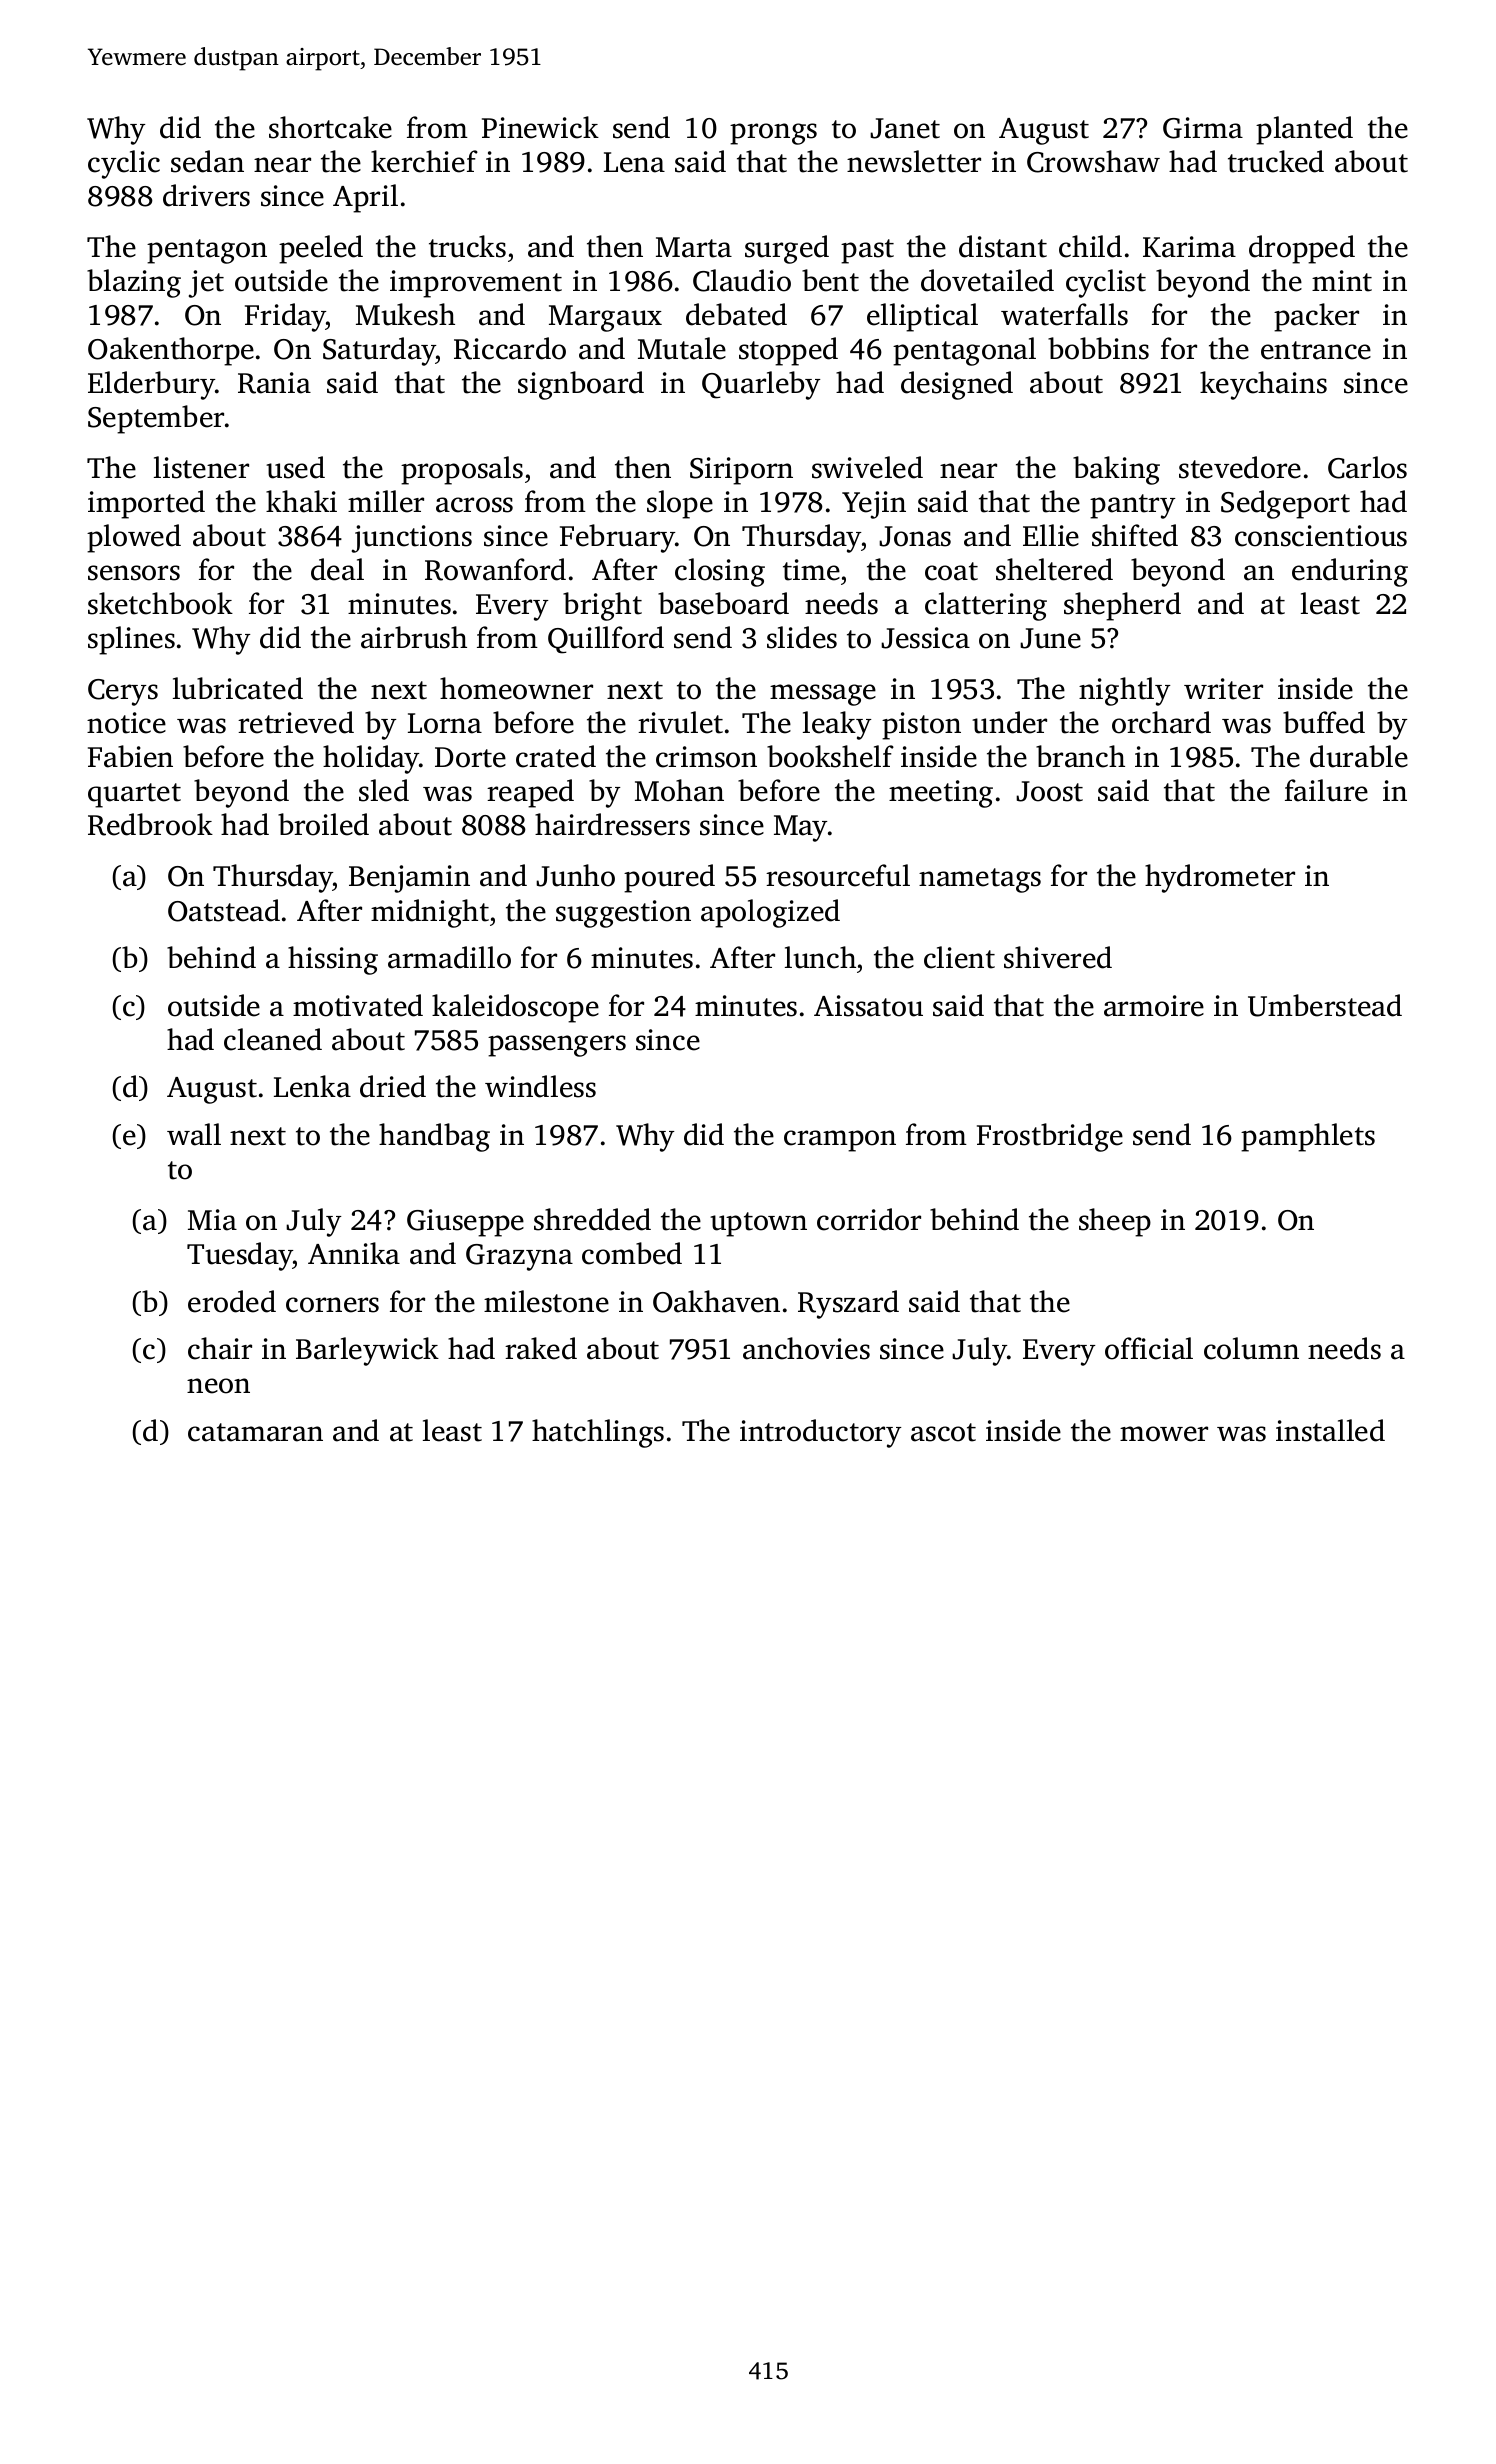 This screenshot has width=1496, height=2464. Describe the element at coordinates (255, 1432) in the screenshot. I see `catamaran` at that location.
